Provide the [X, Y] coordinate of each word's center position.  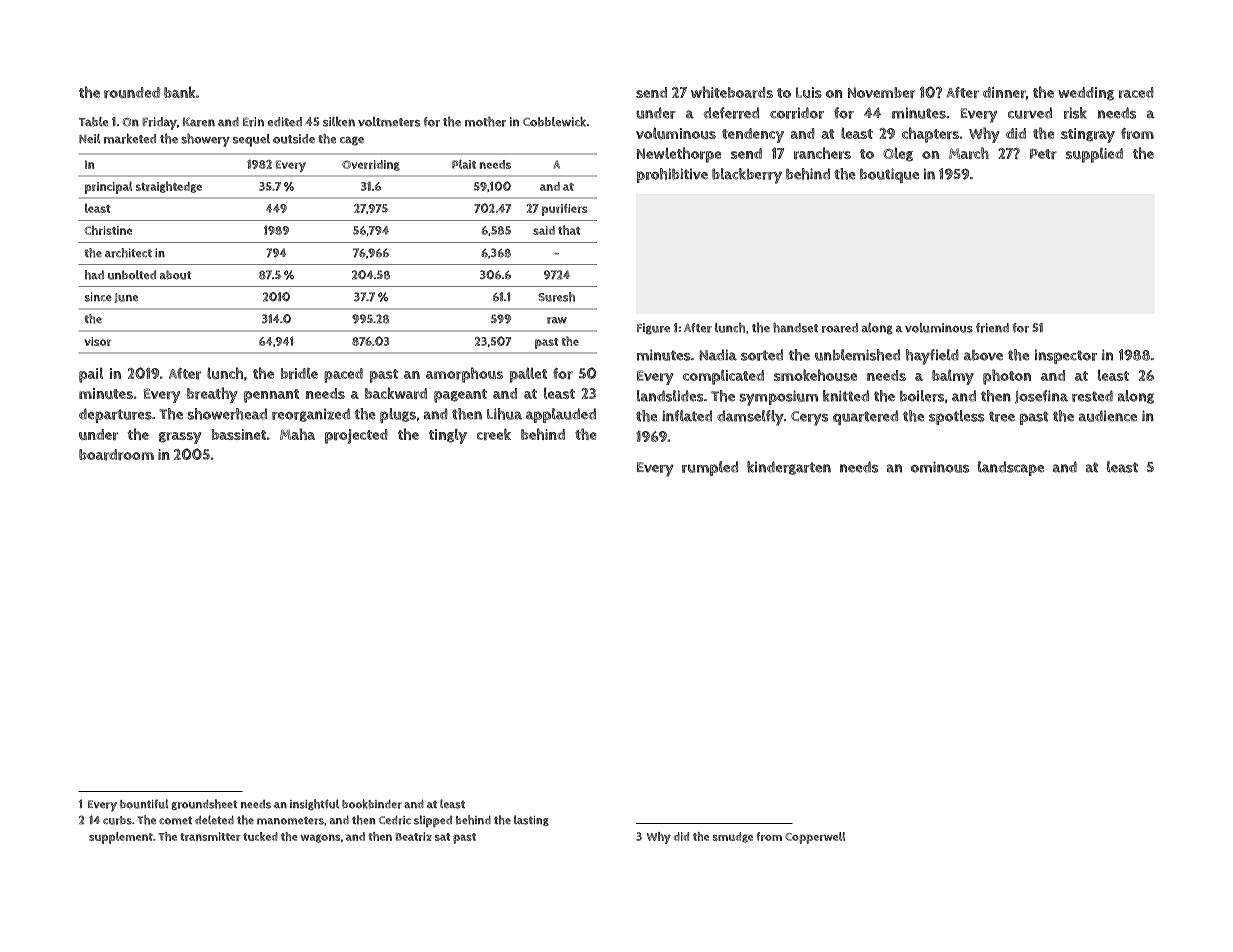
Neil [89, 139]
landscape [1011, 468]
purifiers [564, 210]
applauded [561, 415]
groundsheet [204, 804]
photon [1007, 377]
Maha [297, 434]
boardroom [116, 455]
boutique [889, 175]
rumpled [710, 468]
